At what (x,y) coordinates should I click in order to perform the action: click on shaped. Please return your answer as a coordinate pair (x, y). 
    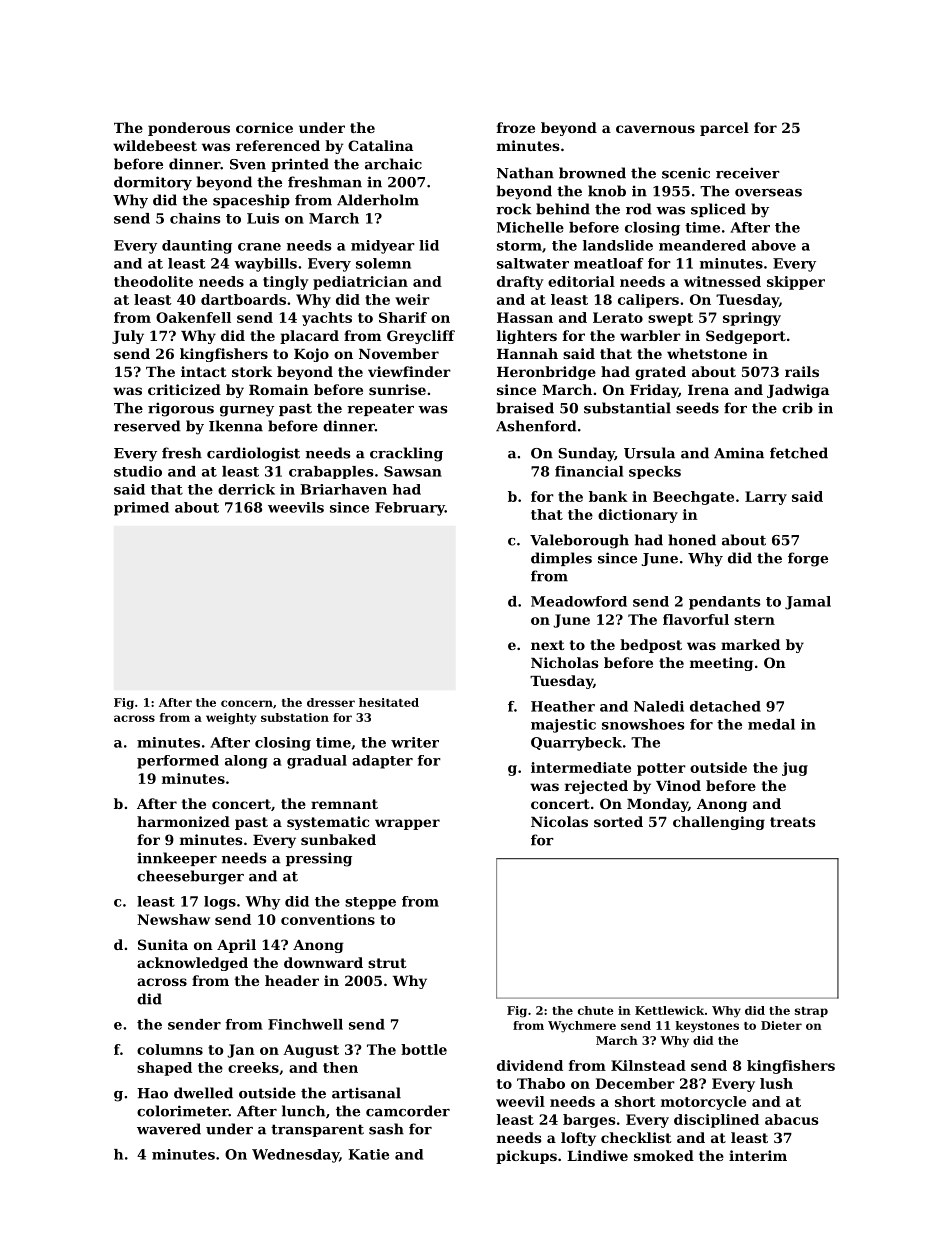
    Looking at the image, I should click on (164, 1069).
